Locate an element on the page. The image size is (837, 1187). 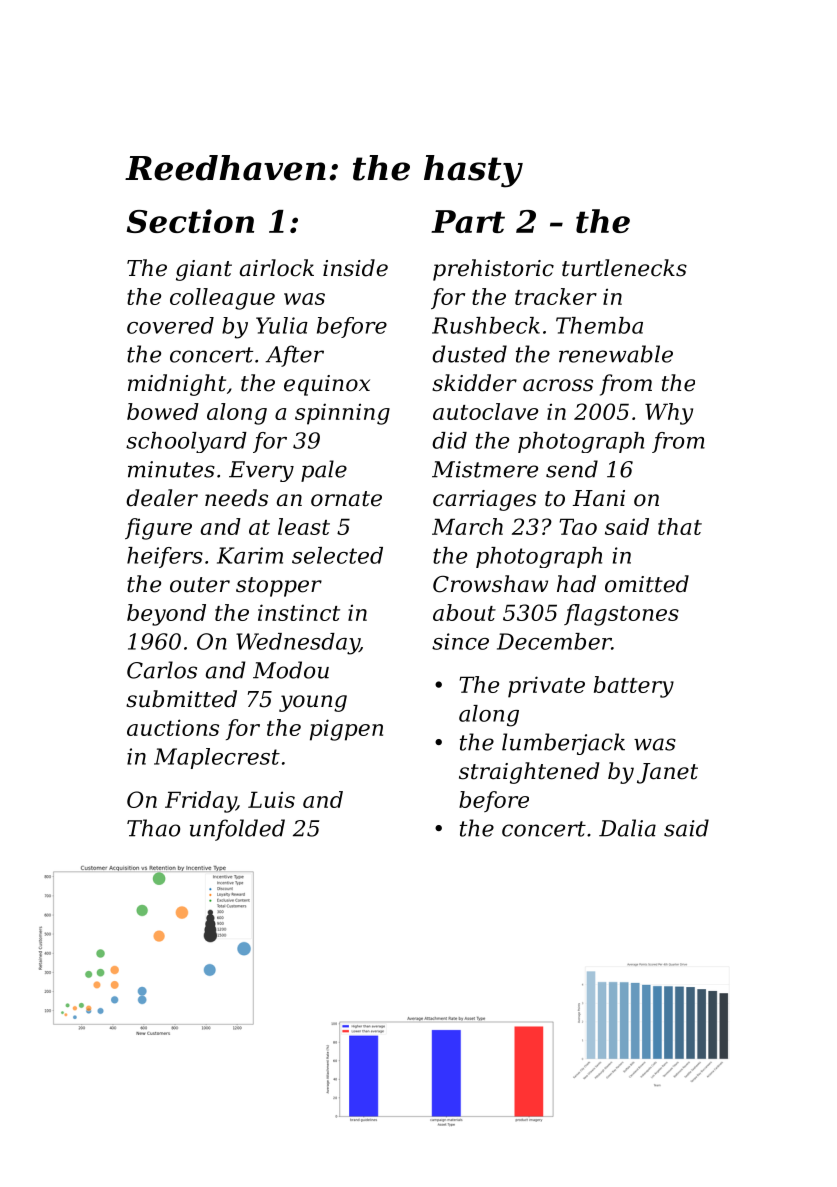
auctions is located at coordinates (173, 727).
